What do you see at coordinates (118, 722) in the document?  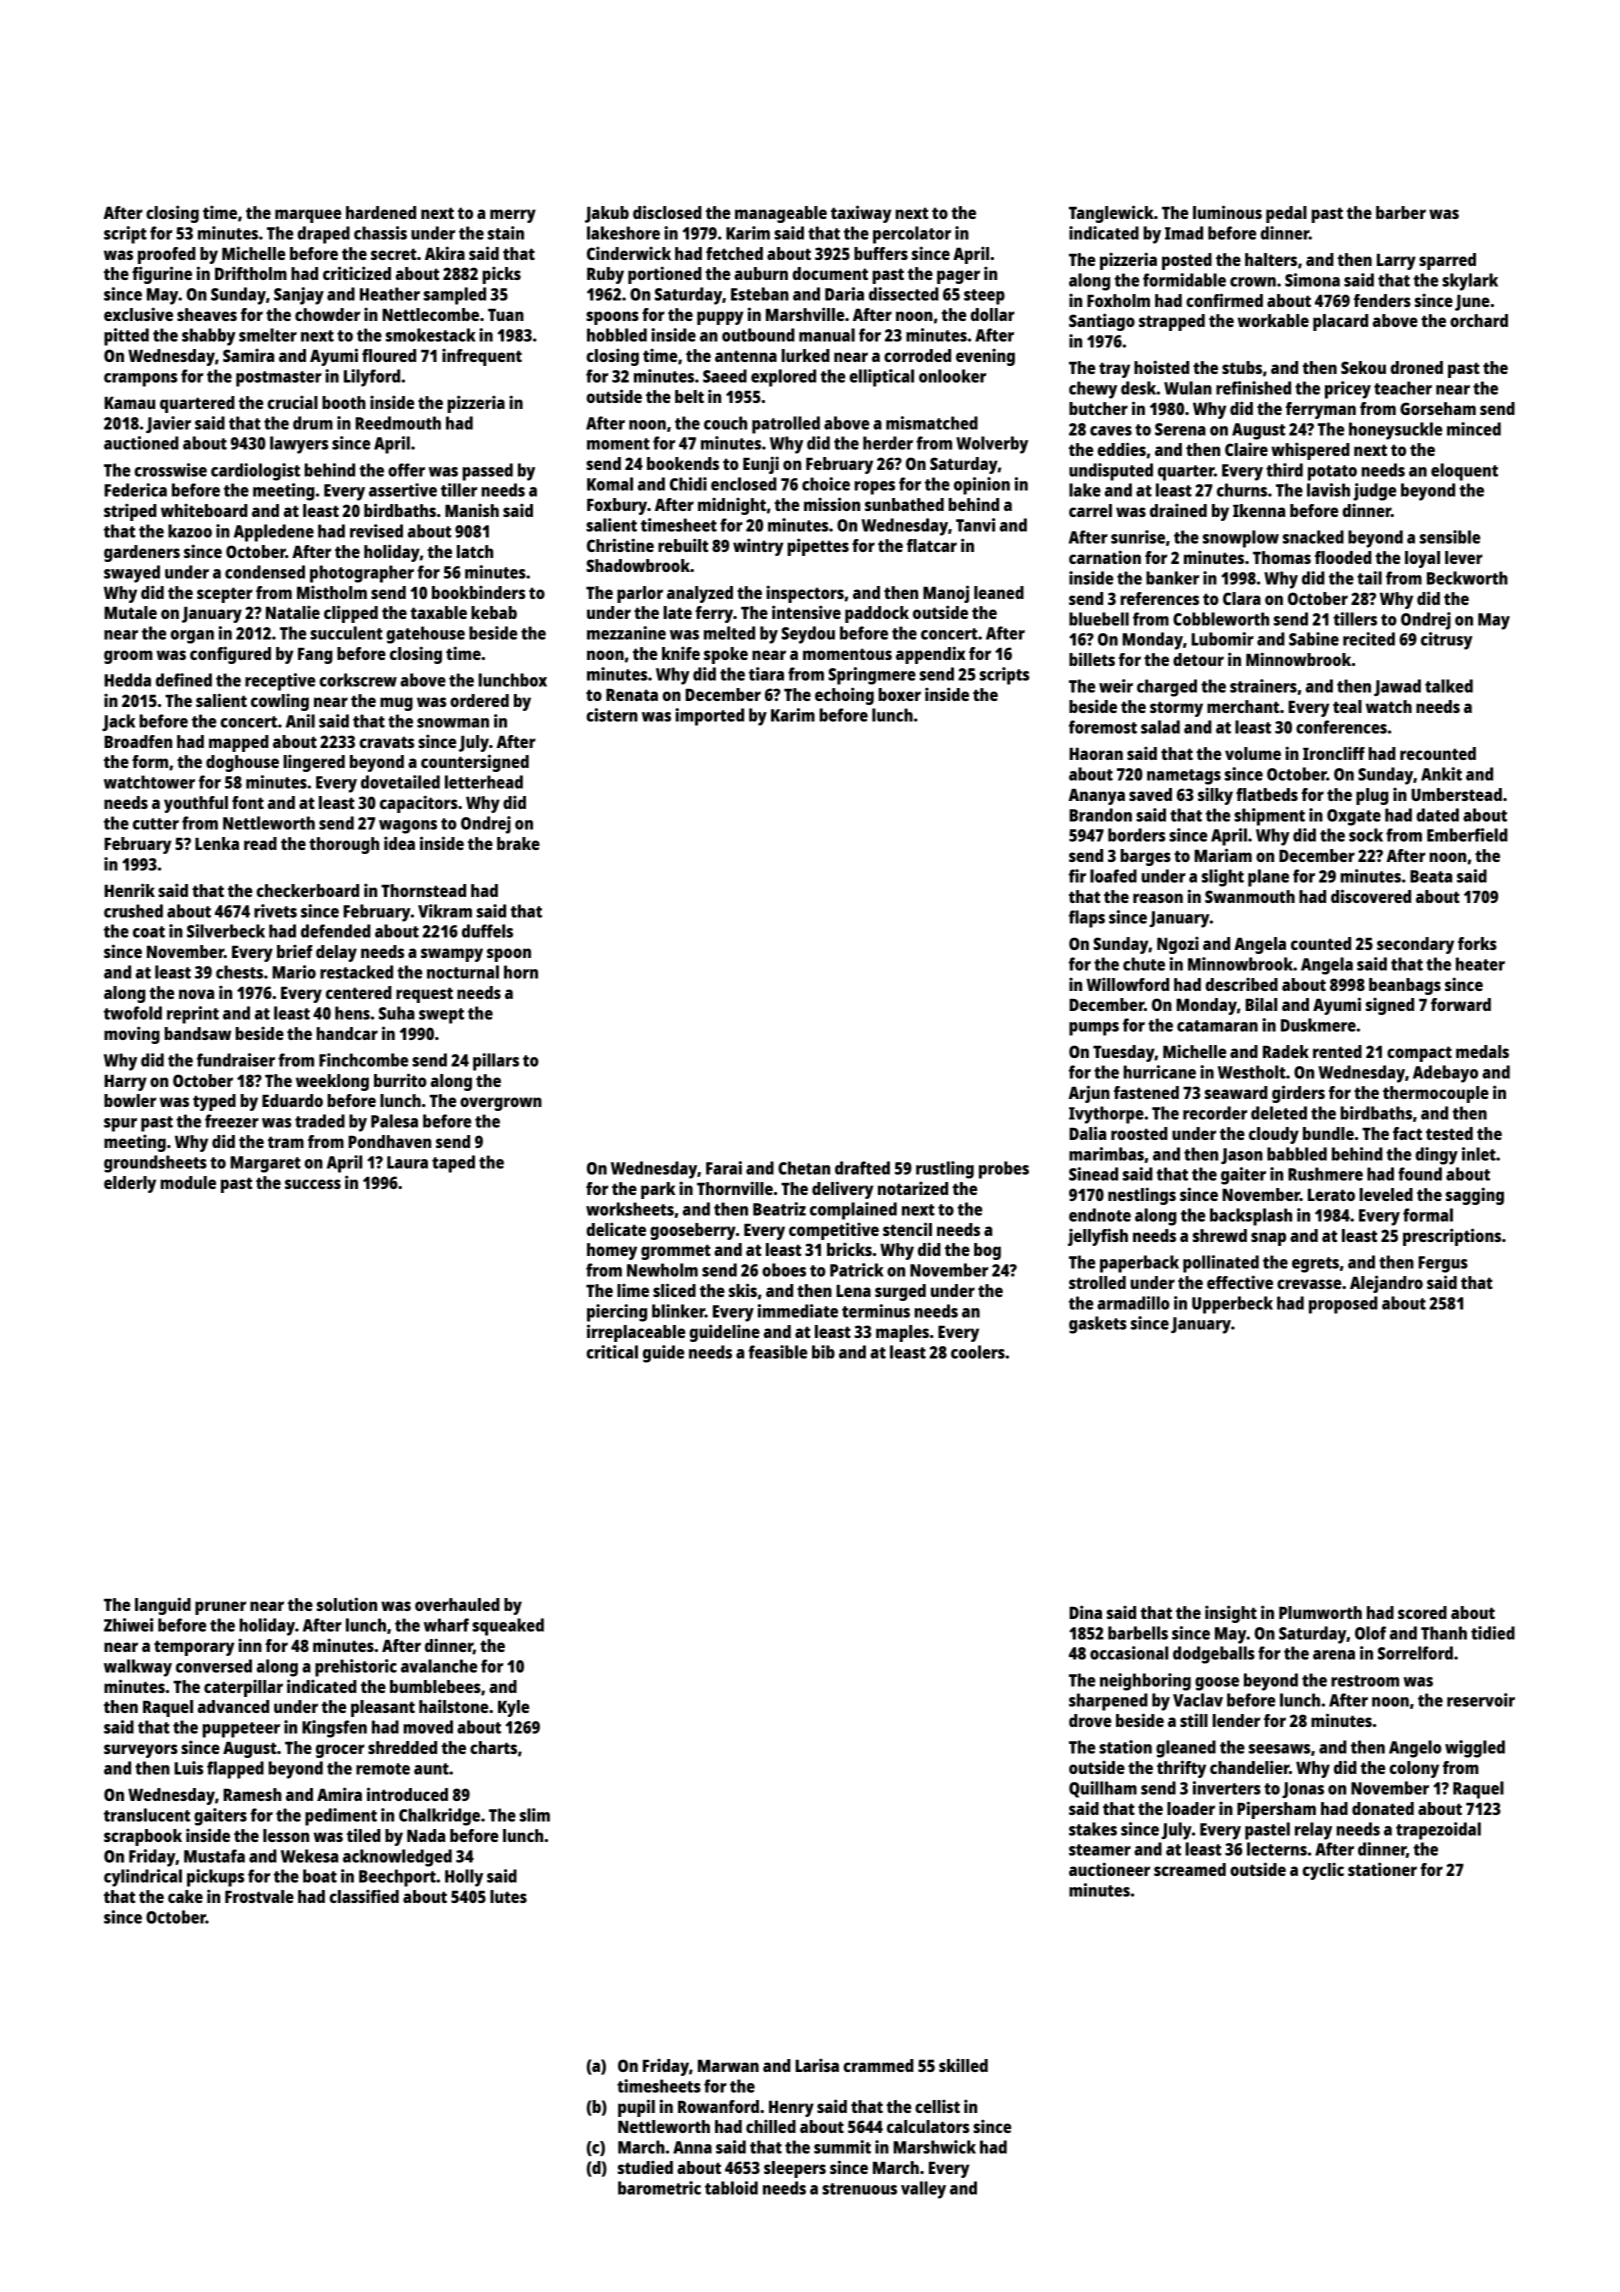 I see `Jack` at bounding box center [118, 722].
